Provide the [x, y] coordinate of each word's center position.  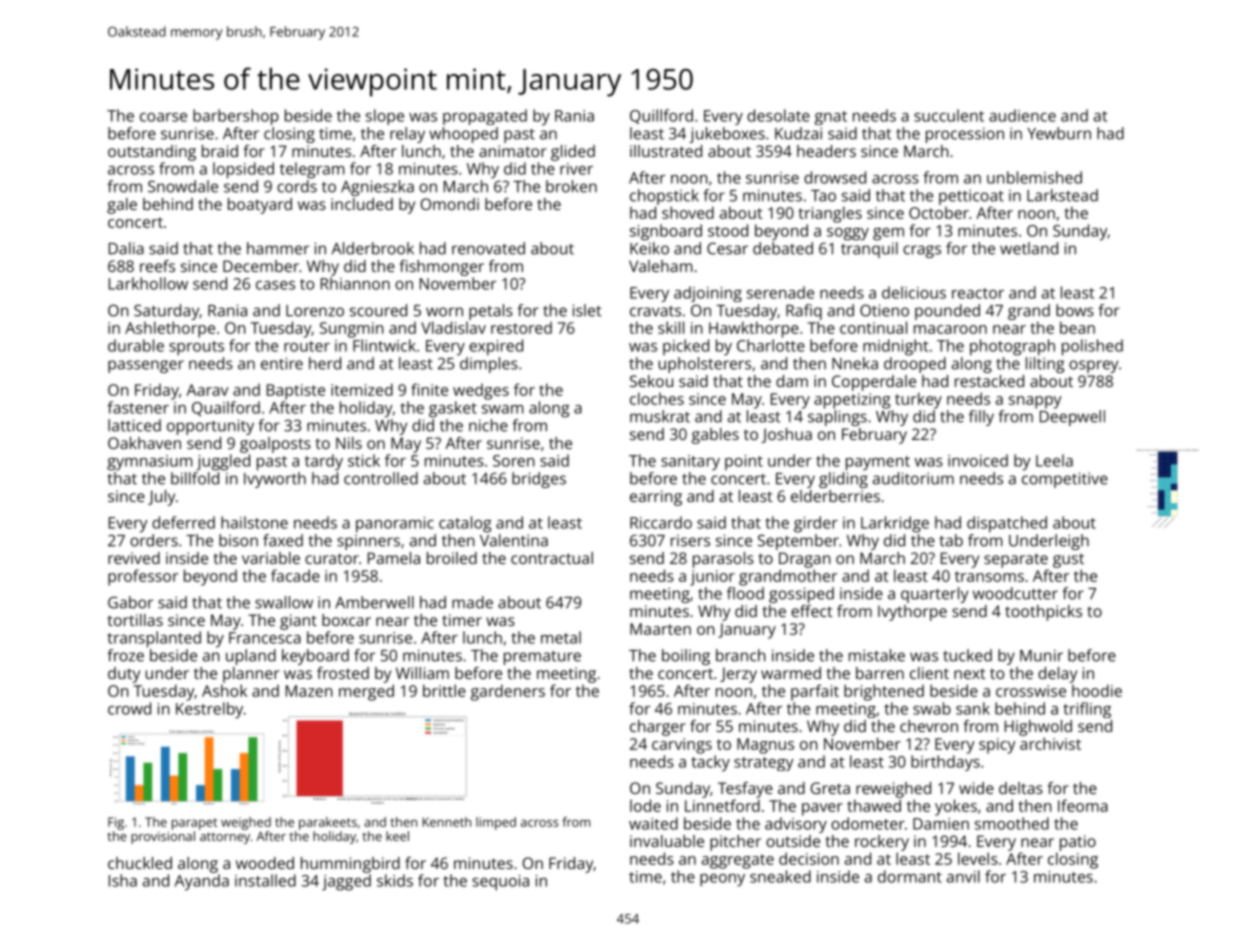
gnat [831, 118]
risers [690, 541]
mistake [877, 655]
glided [573, 153]
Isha [123, 880]
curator [332, 558]
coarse [163, 117]
